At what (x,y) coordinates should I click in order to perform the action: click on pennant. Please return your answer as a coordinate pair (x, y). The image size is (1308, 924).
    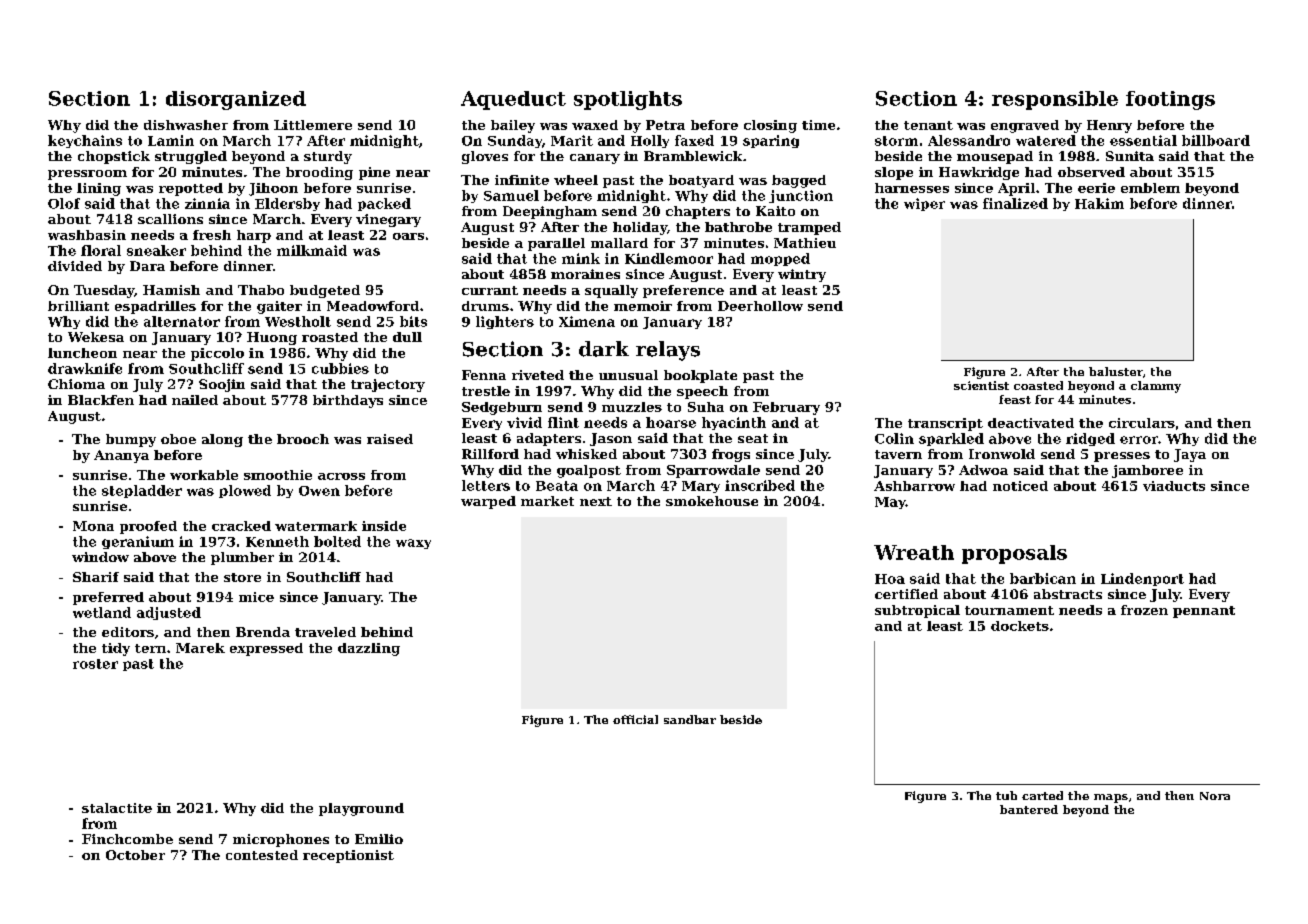
    Looking at the image, I should click on (1204, 612).
